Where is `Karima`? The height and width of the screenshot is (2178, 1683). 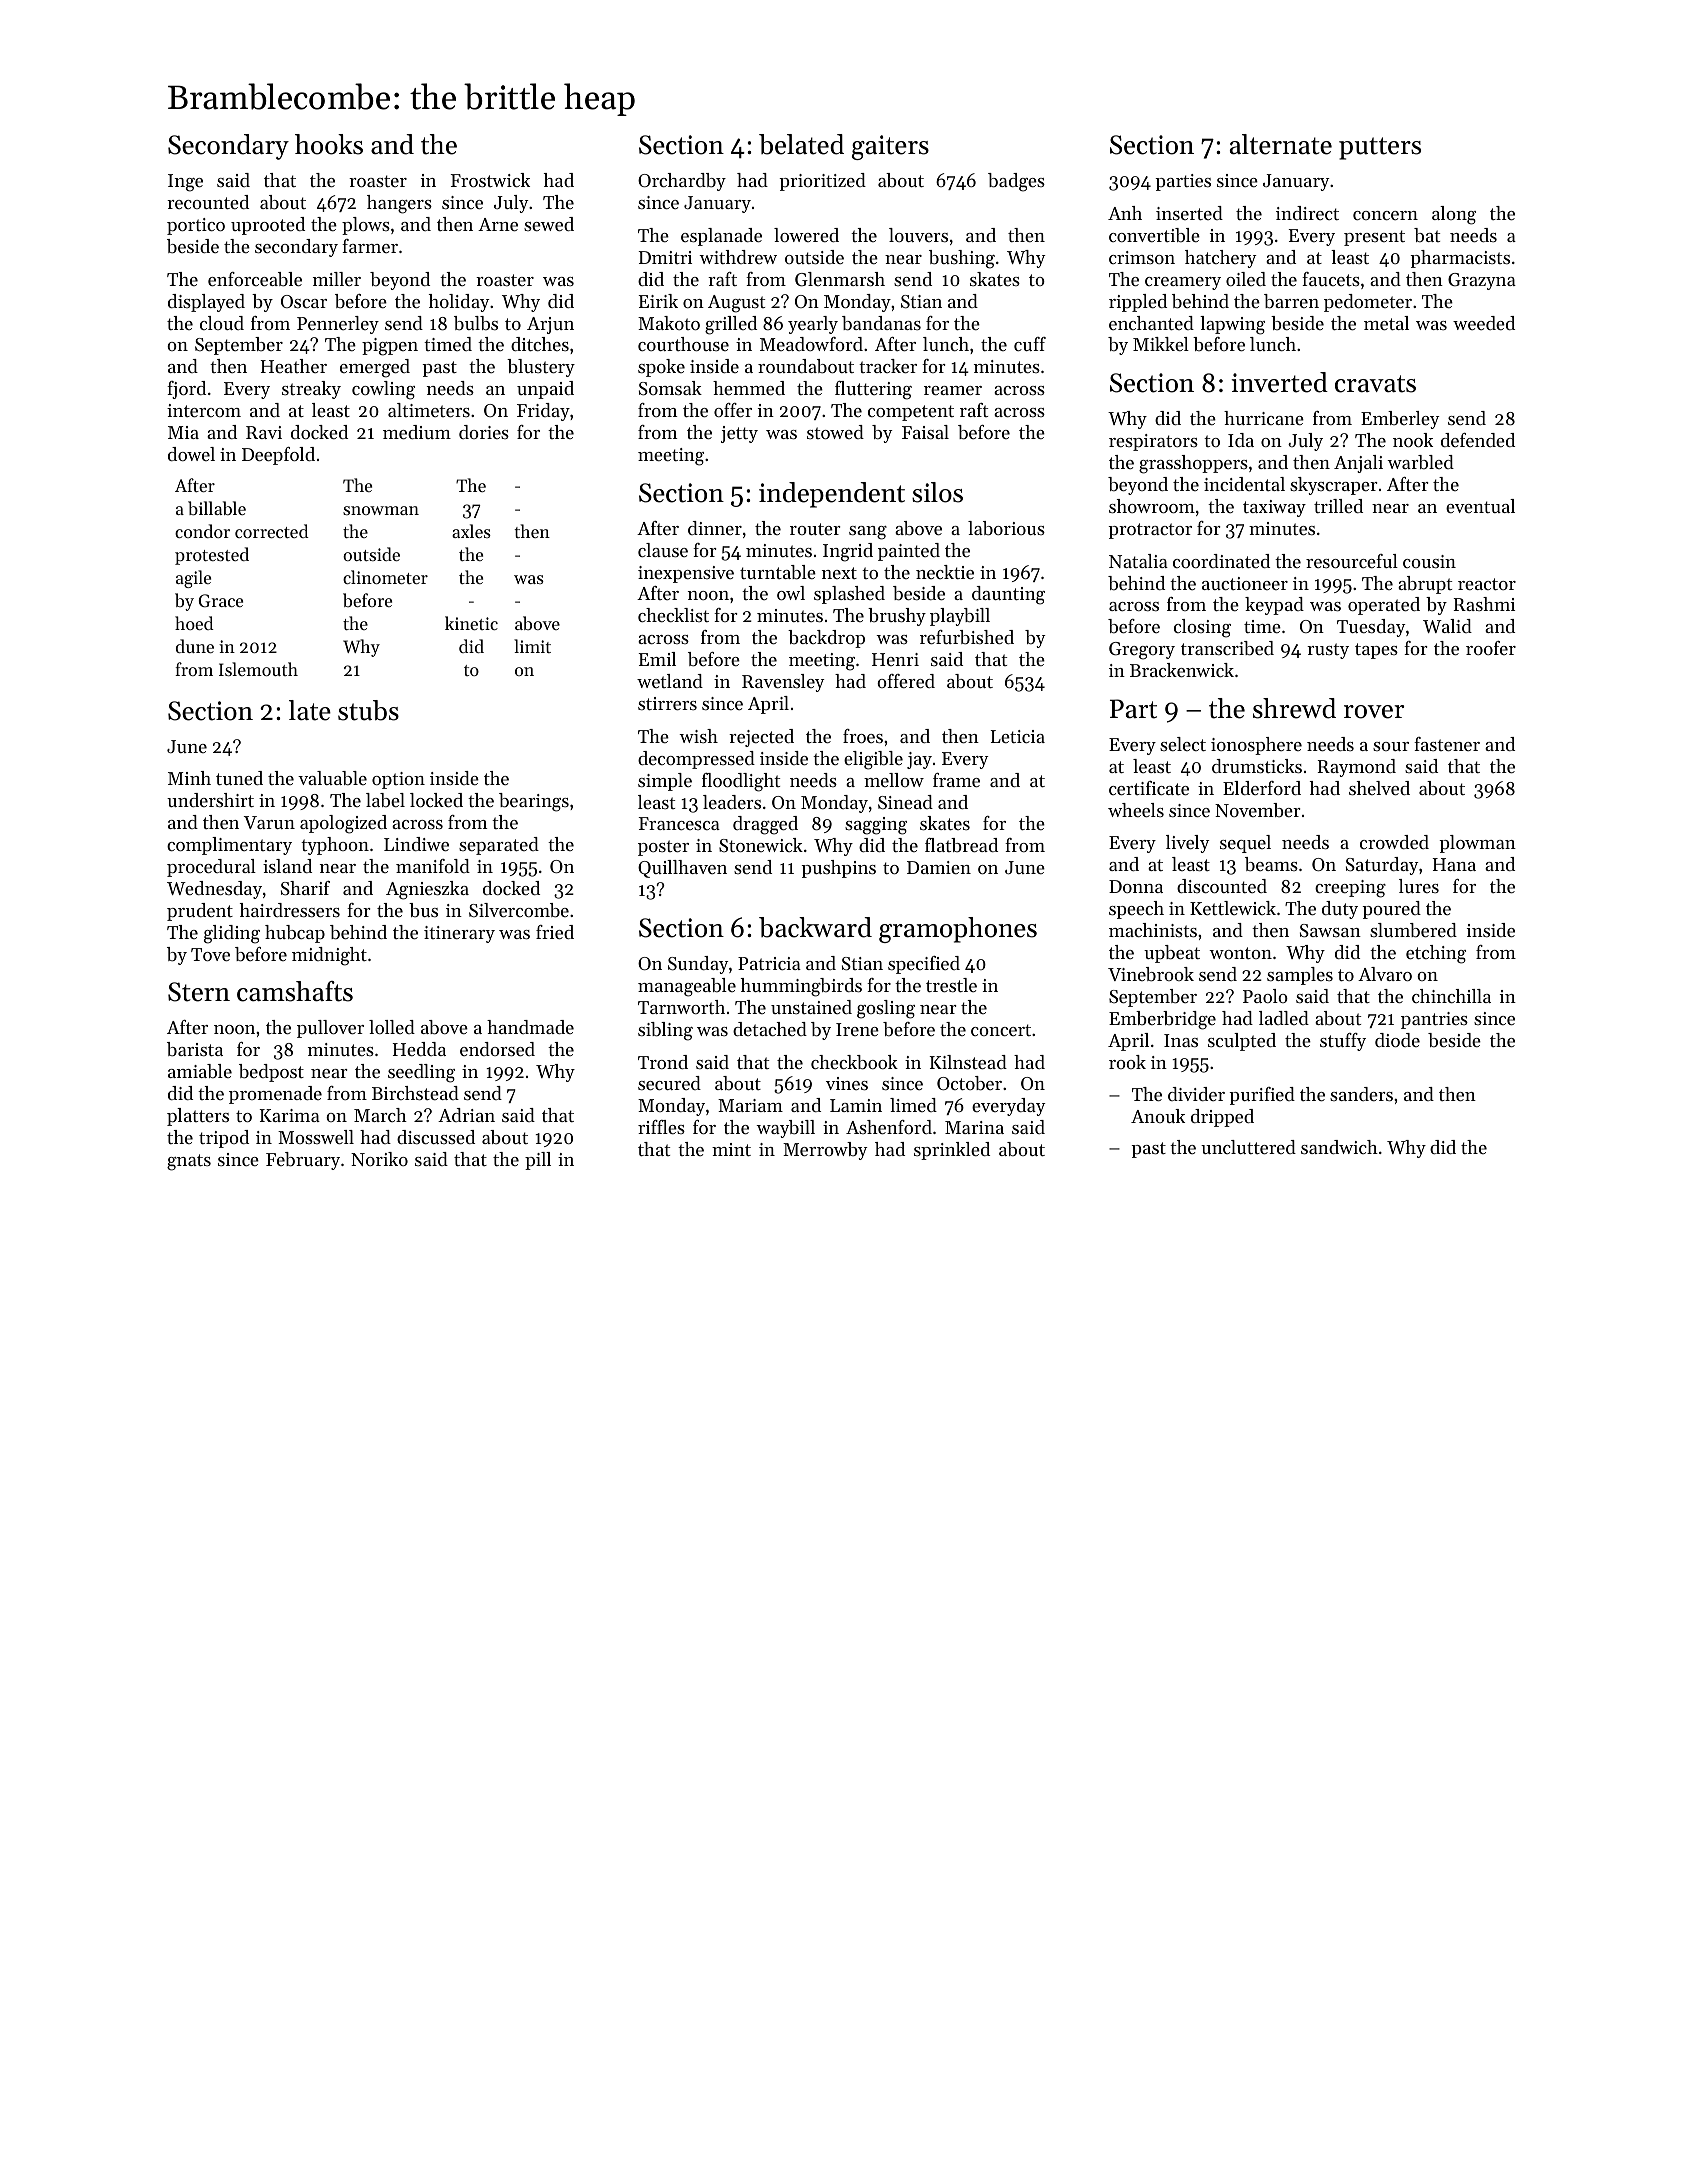
Karima is located at coordinates (290, 1115).
